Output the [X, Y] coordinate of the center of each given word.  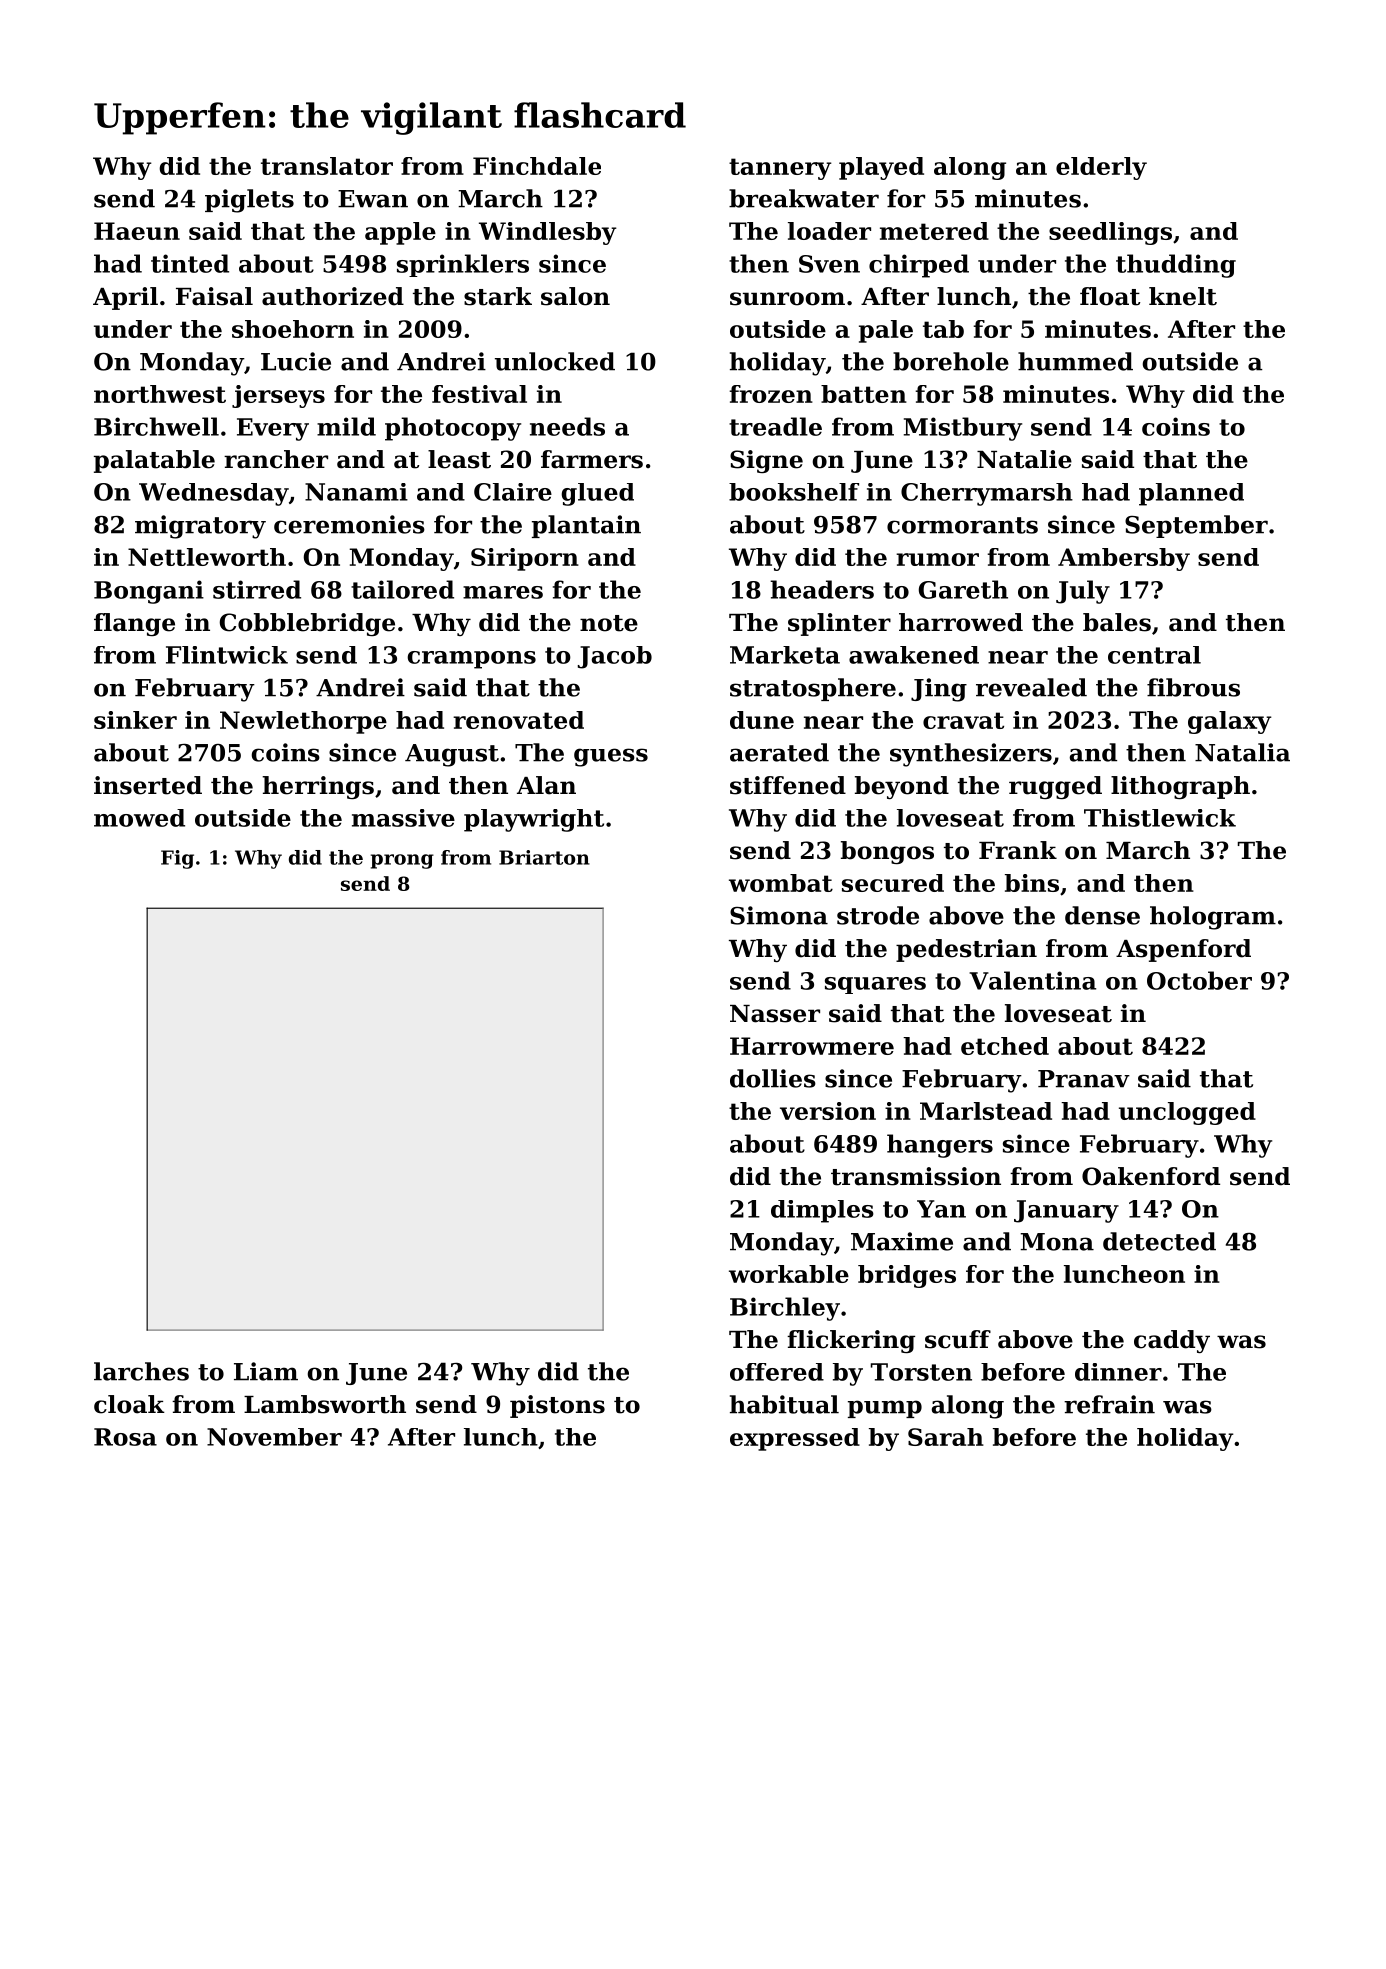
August [452, 755]
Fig [177, 859]
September [1196, 526]
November [274, 1437]
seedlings [1110, 233]
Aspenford [1183, 950]
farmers [592, 459]
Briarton [544, 857]
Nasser [775, 1014]
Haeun [137, 231]
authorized [333, 296]
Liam [266, 1371]
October [1199, 980]
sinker [135, 720]
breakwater [804, 198]
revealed [1031, 687]
